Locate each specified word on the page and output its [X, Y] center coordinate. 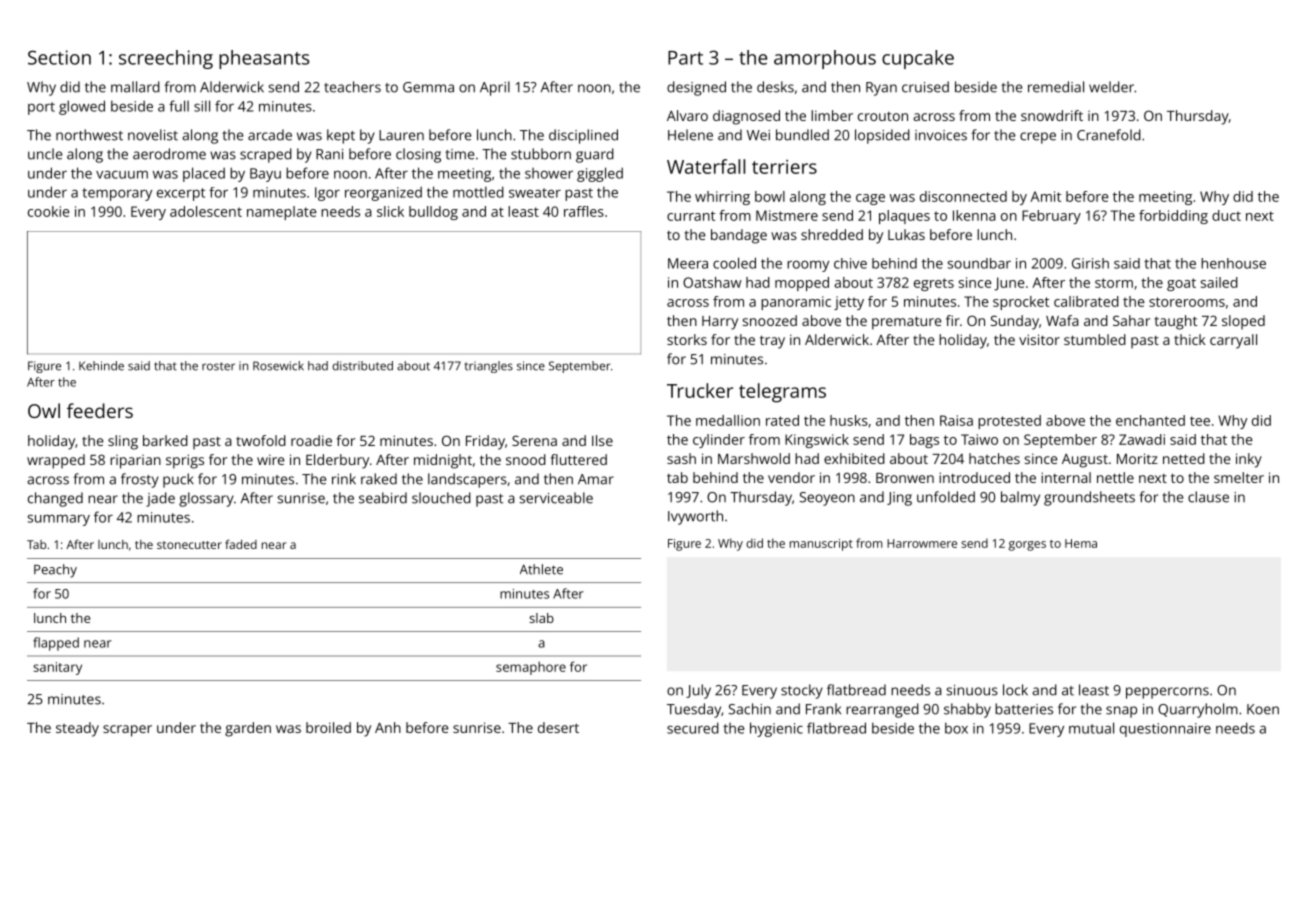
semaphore [531, 668]
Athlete [541, 569]
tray [772, 342]
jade [160, 499]
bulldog [433, 213]
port [41, 108]
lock [1015, 690]
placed [204, 174]
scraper [127, 731]
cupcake [918, 59]
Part [685, 58]
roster [218, 366]
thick [1190, 339]
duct [1226, 215]
